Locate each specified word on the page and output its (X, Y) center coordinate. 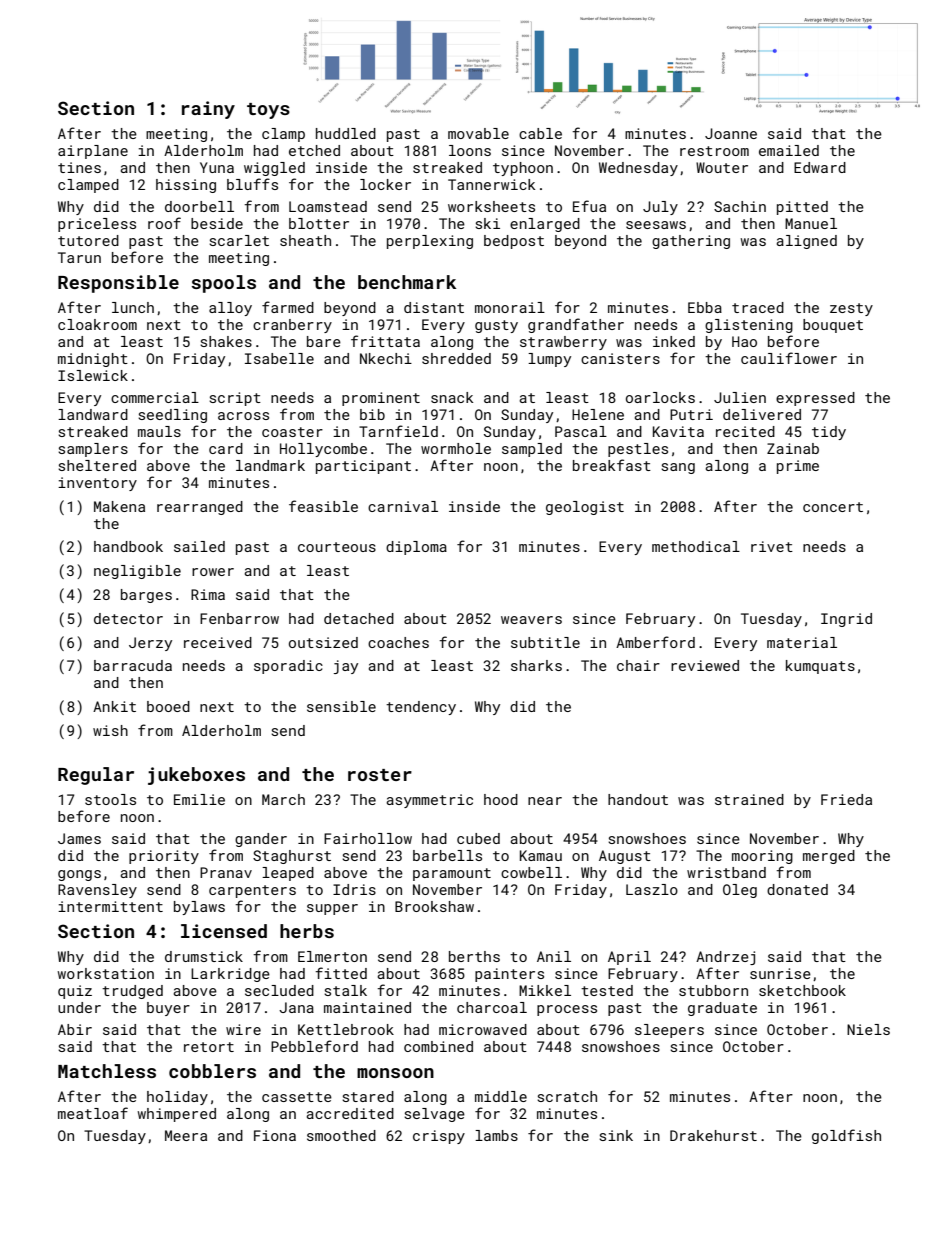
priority (164, 857)
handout (638, 799)
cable (540, 133)
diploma (416, 548)
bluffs (252, 184)
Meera (186, 1135)
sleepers (669, 1031)
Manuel (811, 223)
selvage (434, 1115)
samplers (93, 450)
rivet (772, 546)
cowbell (531, 872)
